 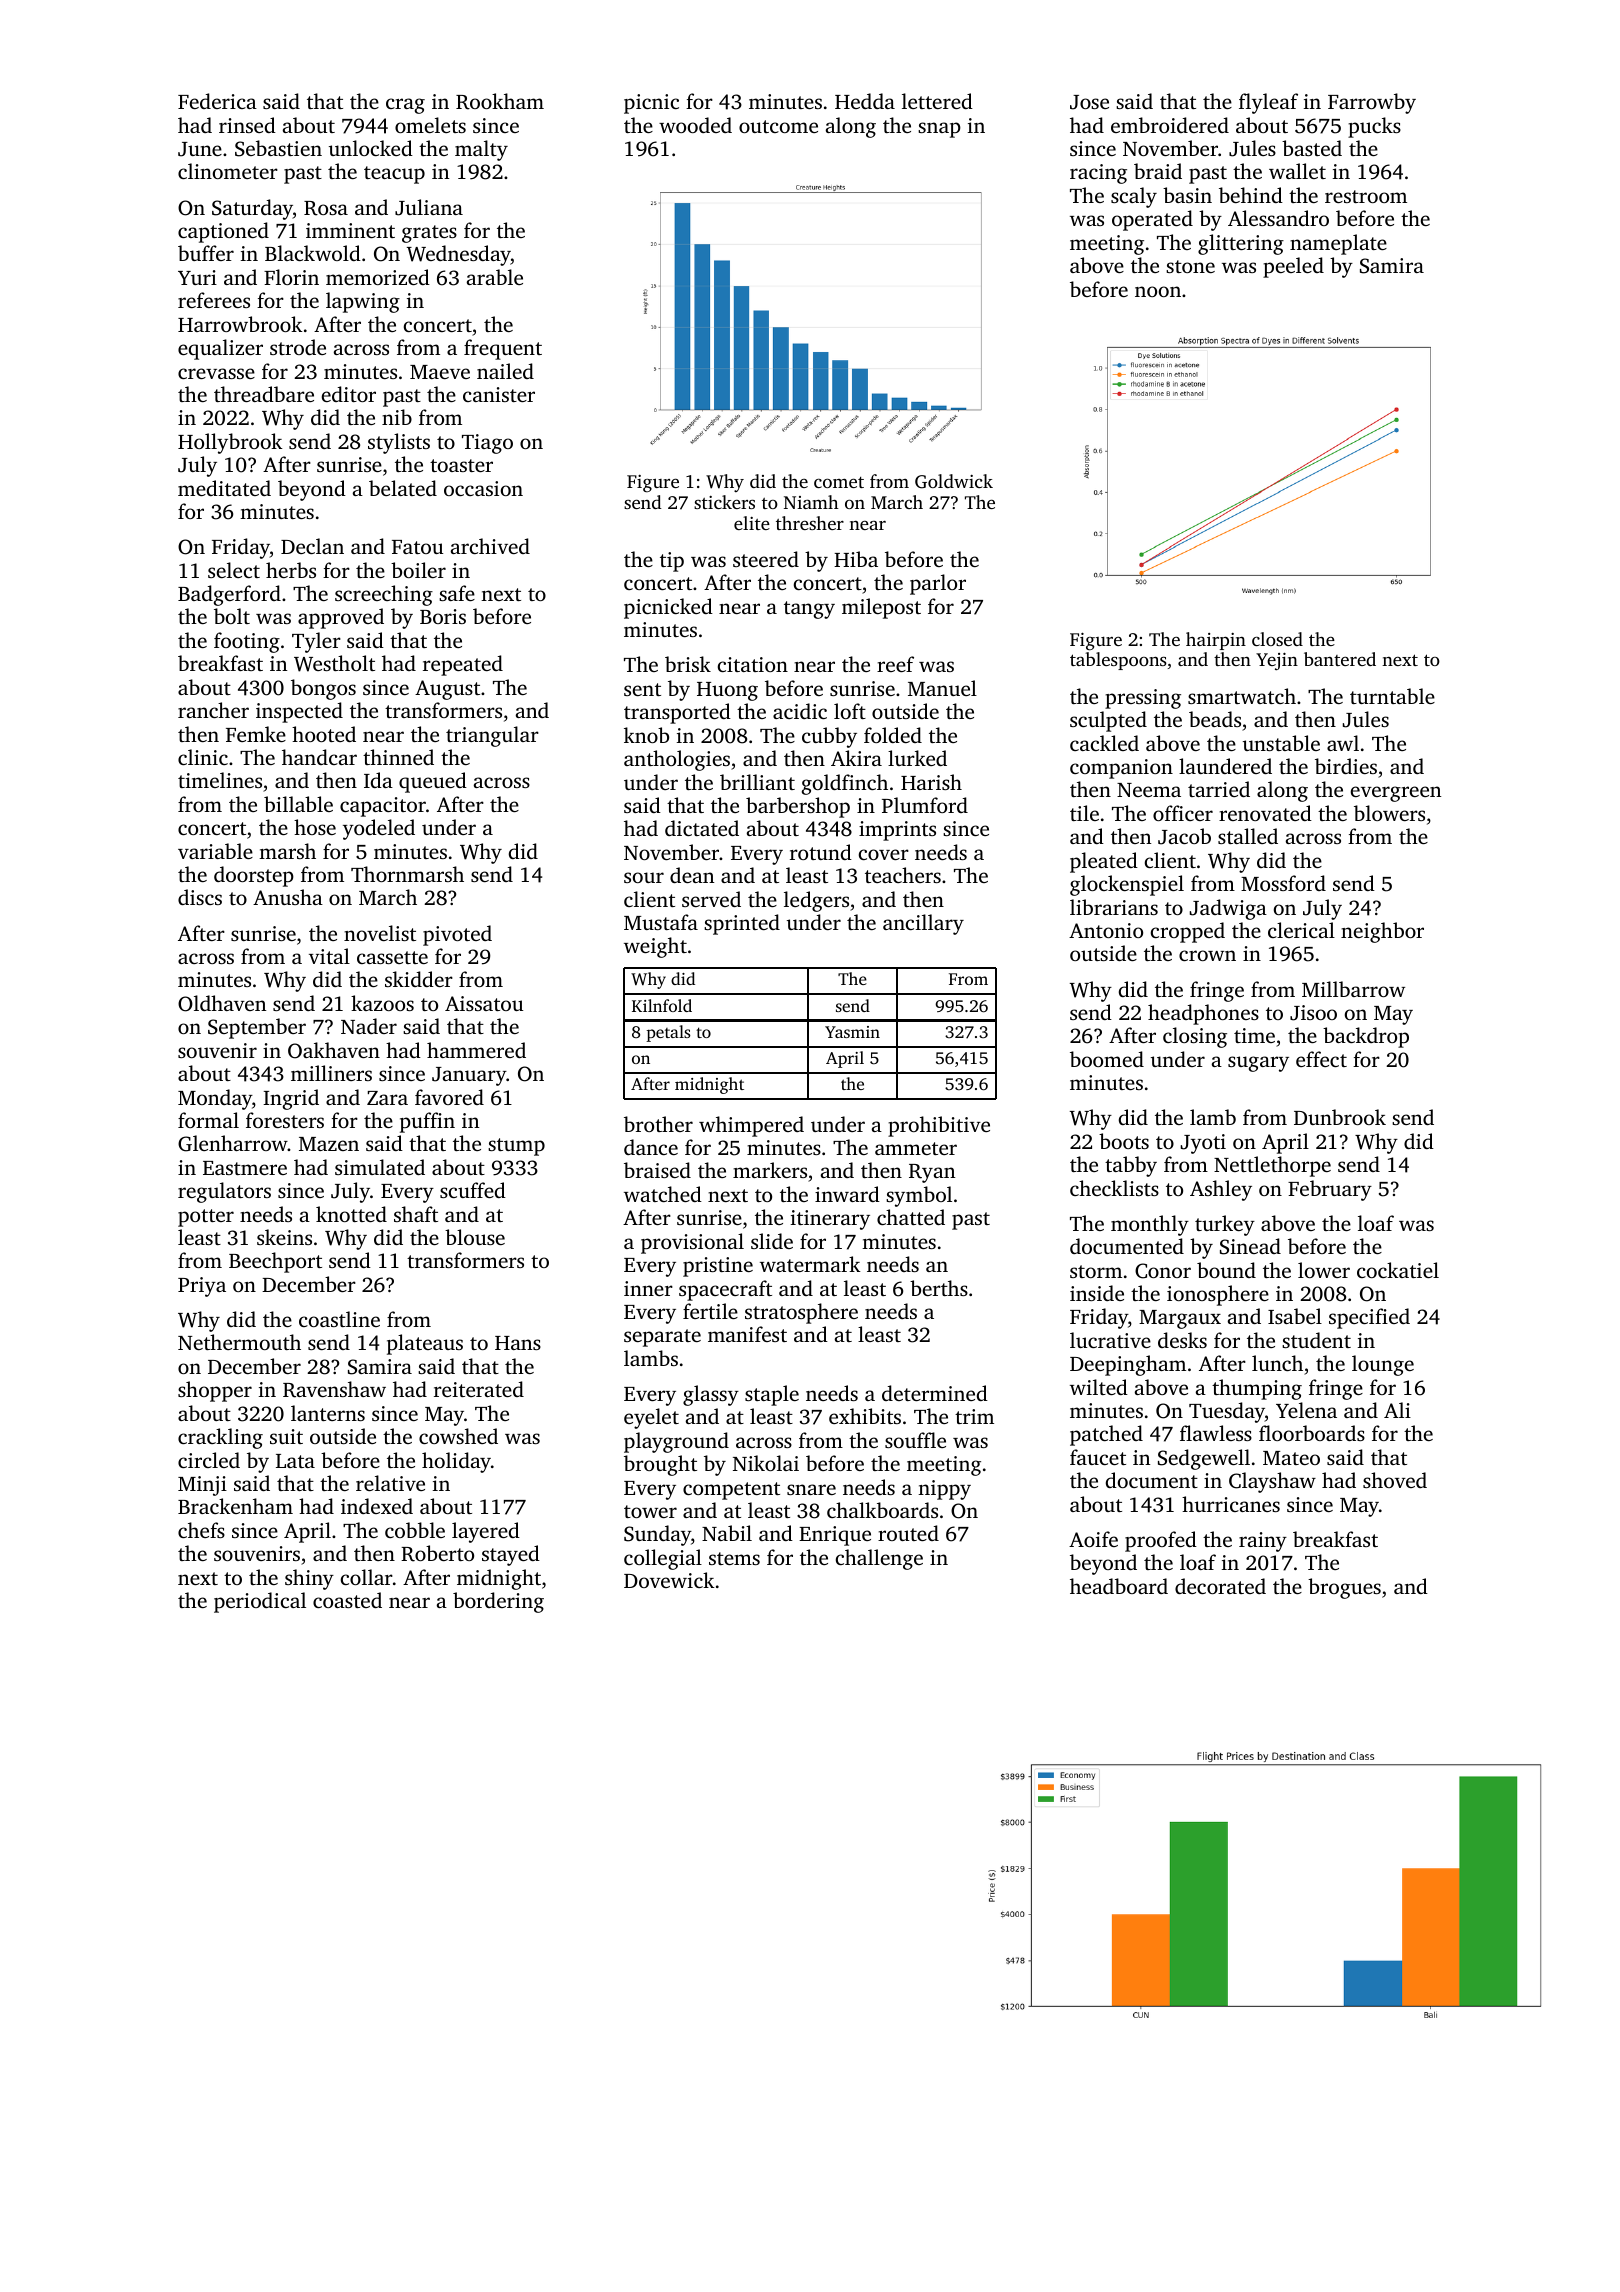 I want to click on turntable, so click(x=1392, y=696).
